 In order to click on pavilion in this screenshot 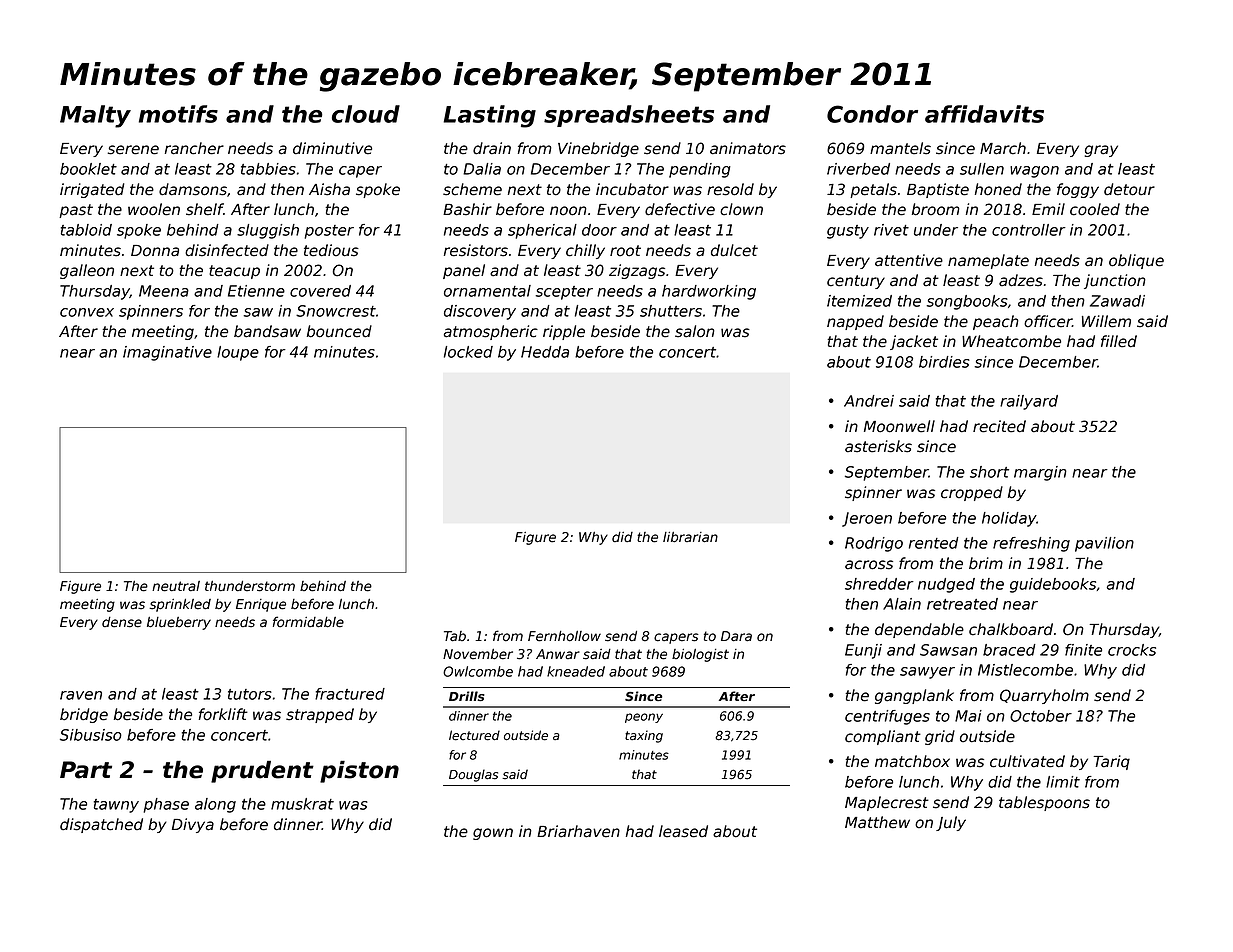, I will do `click(1104, 544)`.
